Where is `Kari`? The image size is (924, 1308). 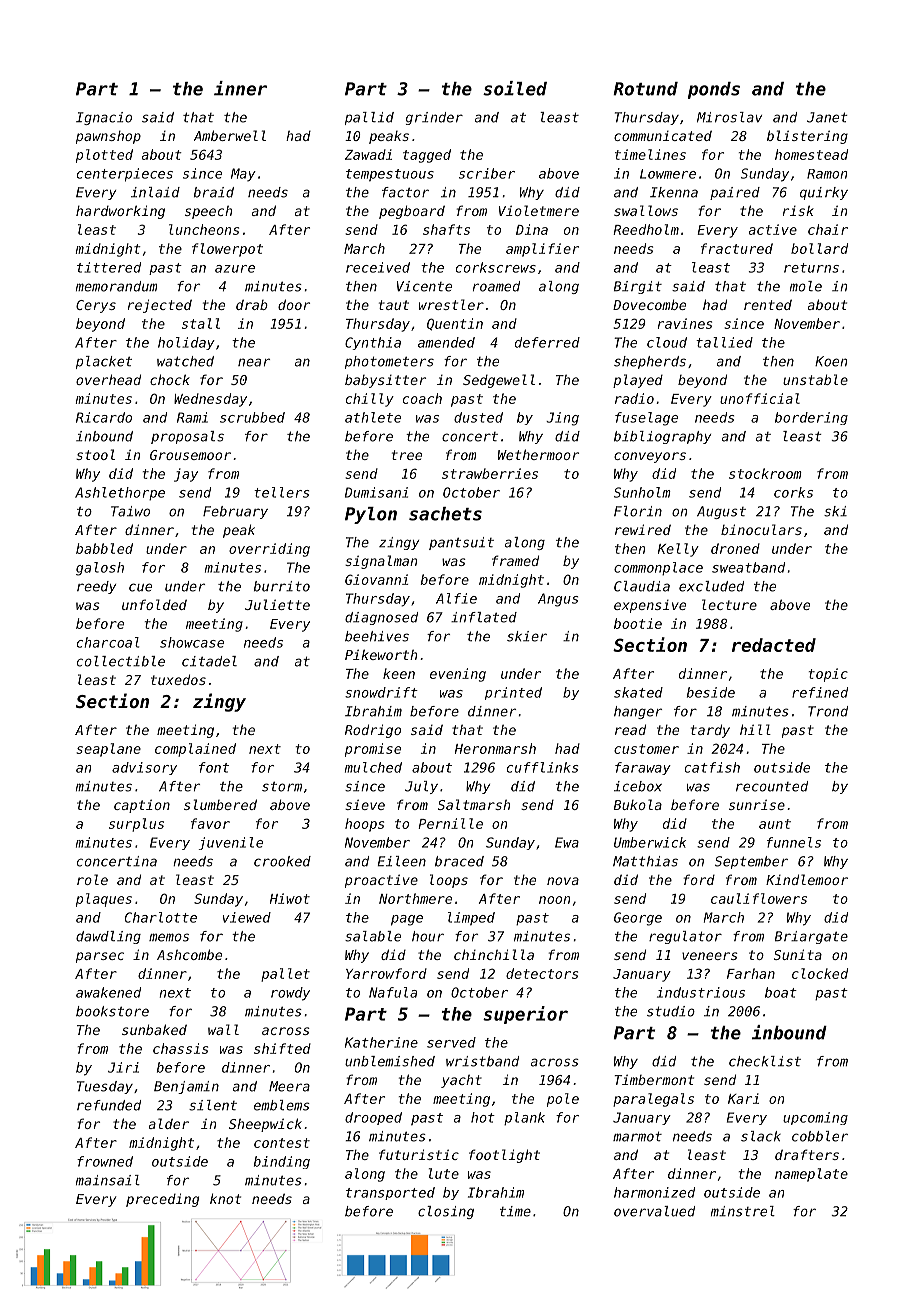 Kari is located at coordinates (743, 1098).
